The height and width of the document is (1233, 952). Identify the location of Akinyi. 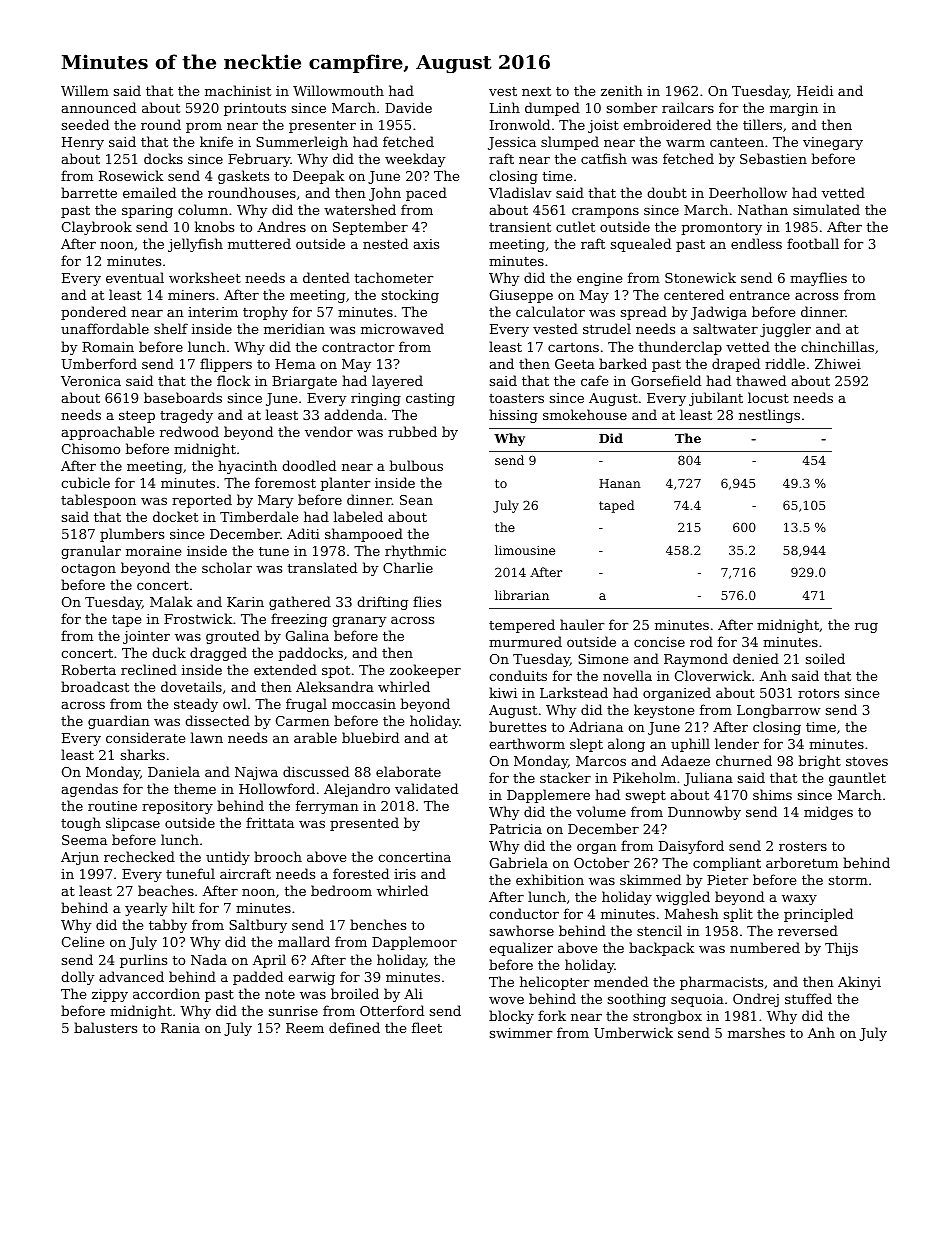
(859, 983).
